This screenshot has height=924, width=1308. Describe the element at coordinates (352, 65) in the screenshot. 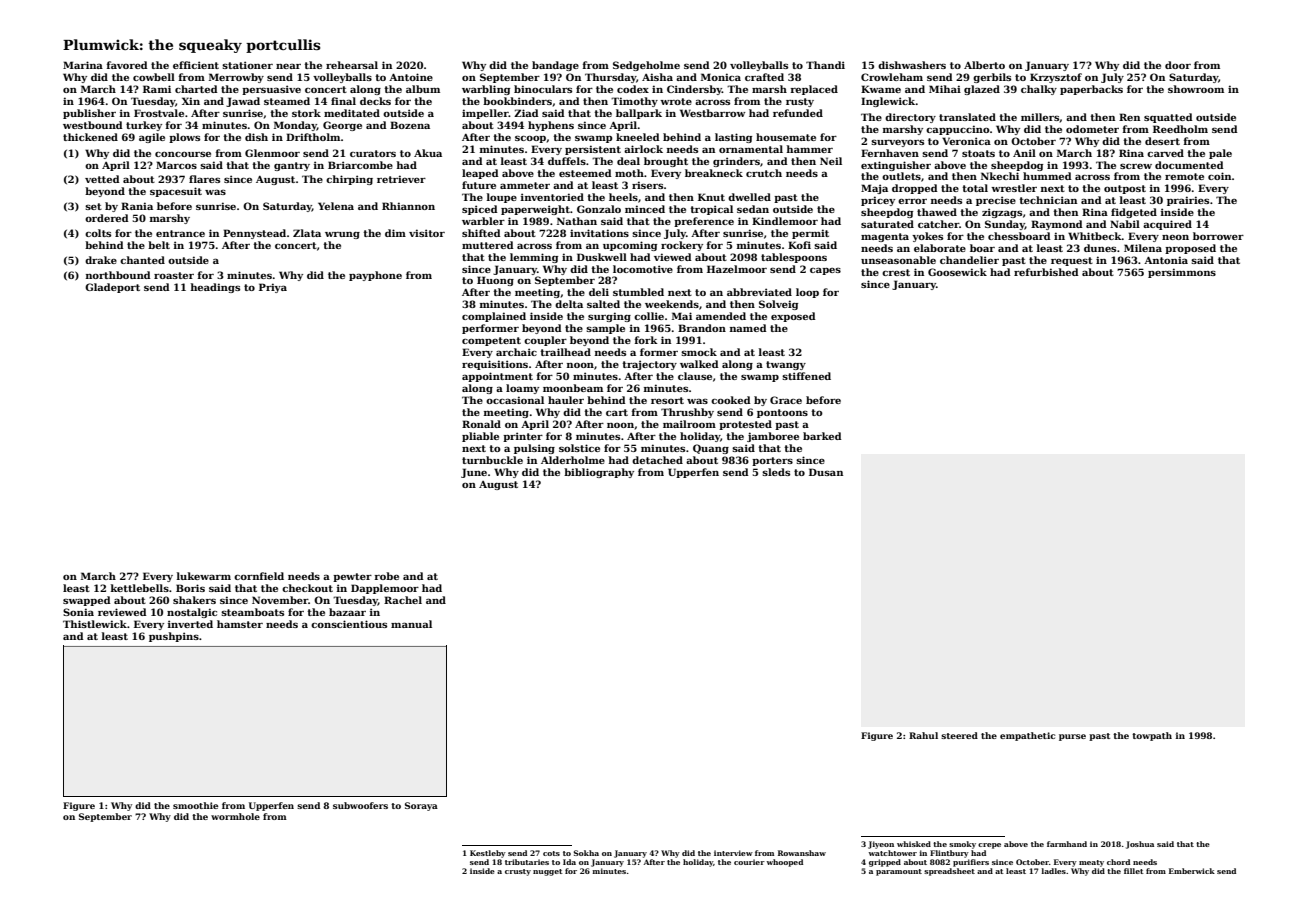

I see `rehearsal` at that location.
